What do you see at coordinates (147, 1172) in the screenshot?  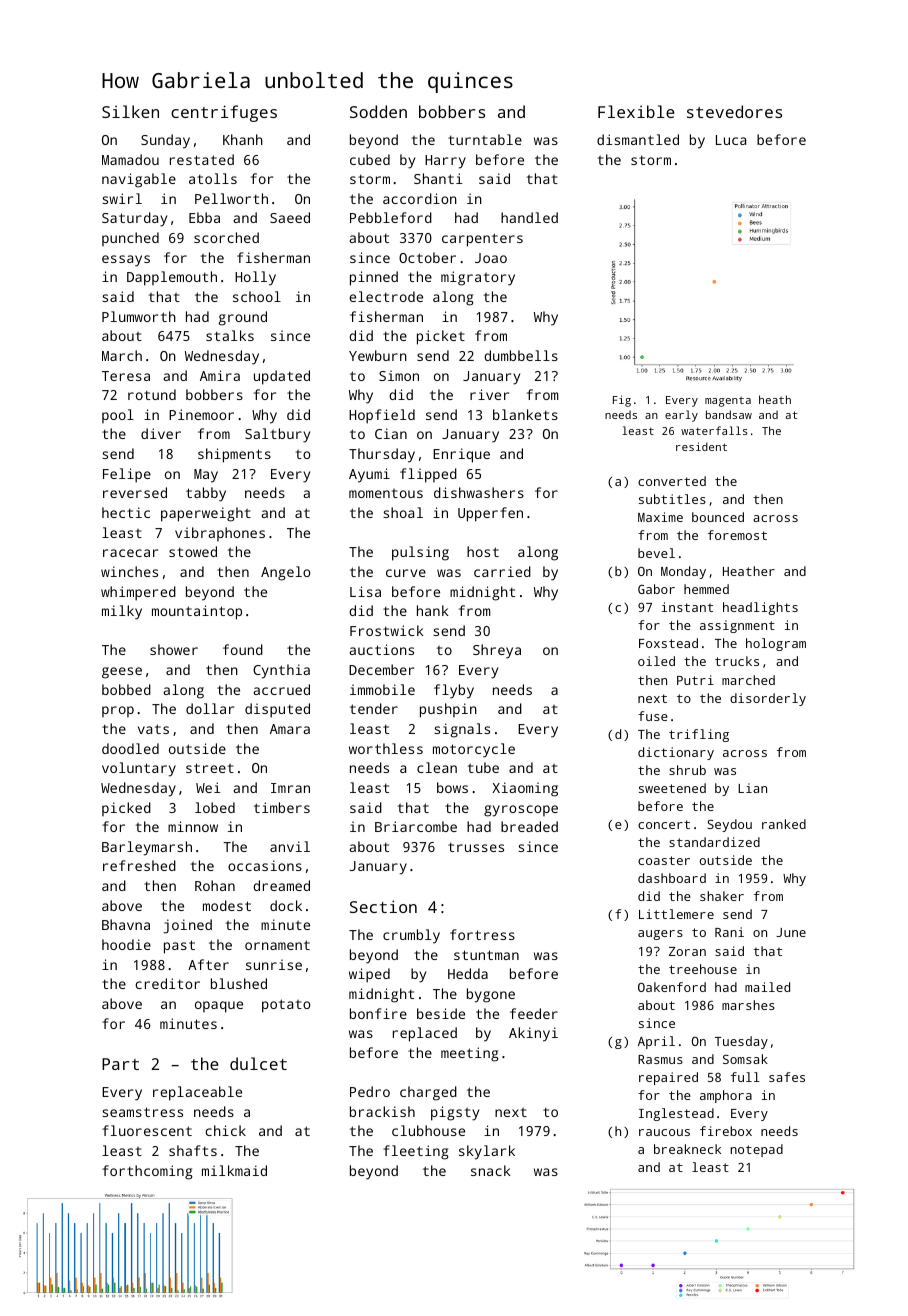 I see `forthcoming` at bounding box center [147, 1172].
